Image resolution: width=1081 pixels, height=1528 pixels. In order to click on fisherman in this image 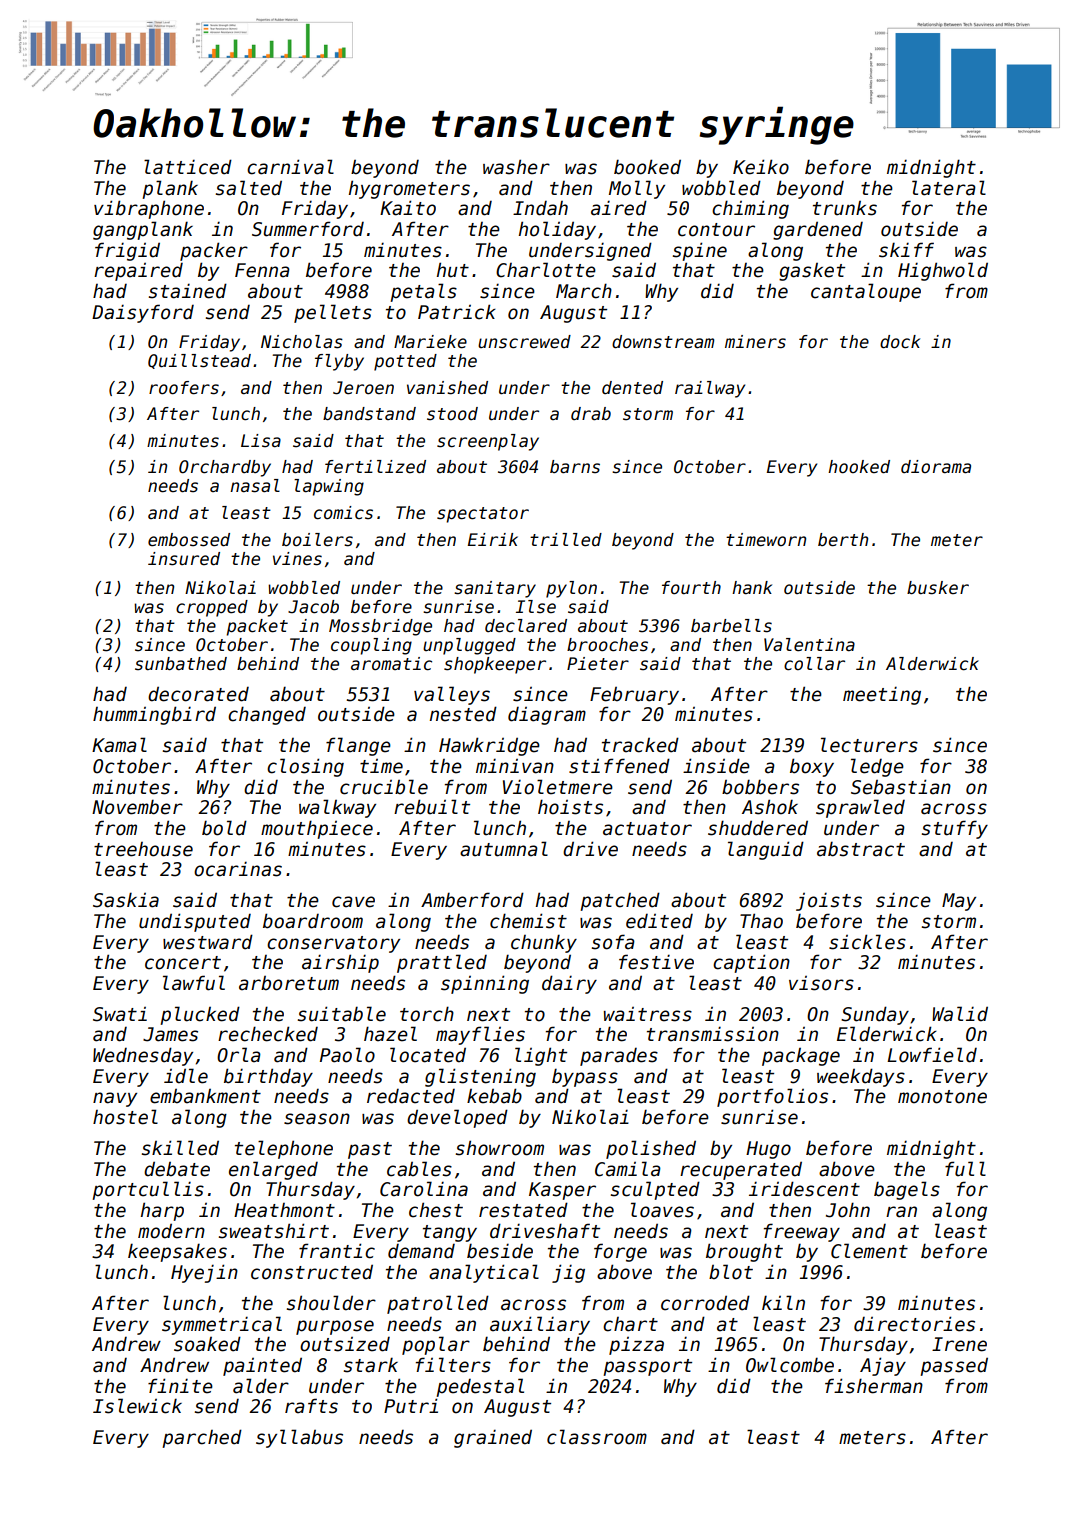, I will do `click(874, 1386)`.
